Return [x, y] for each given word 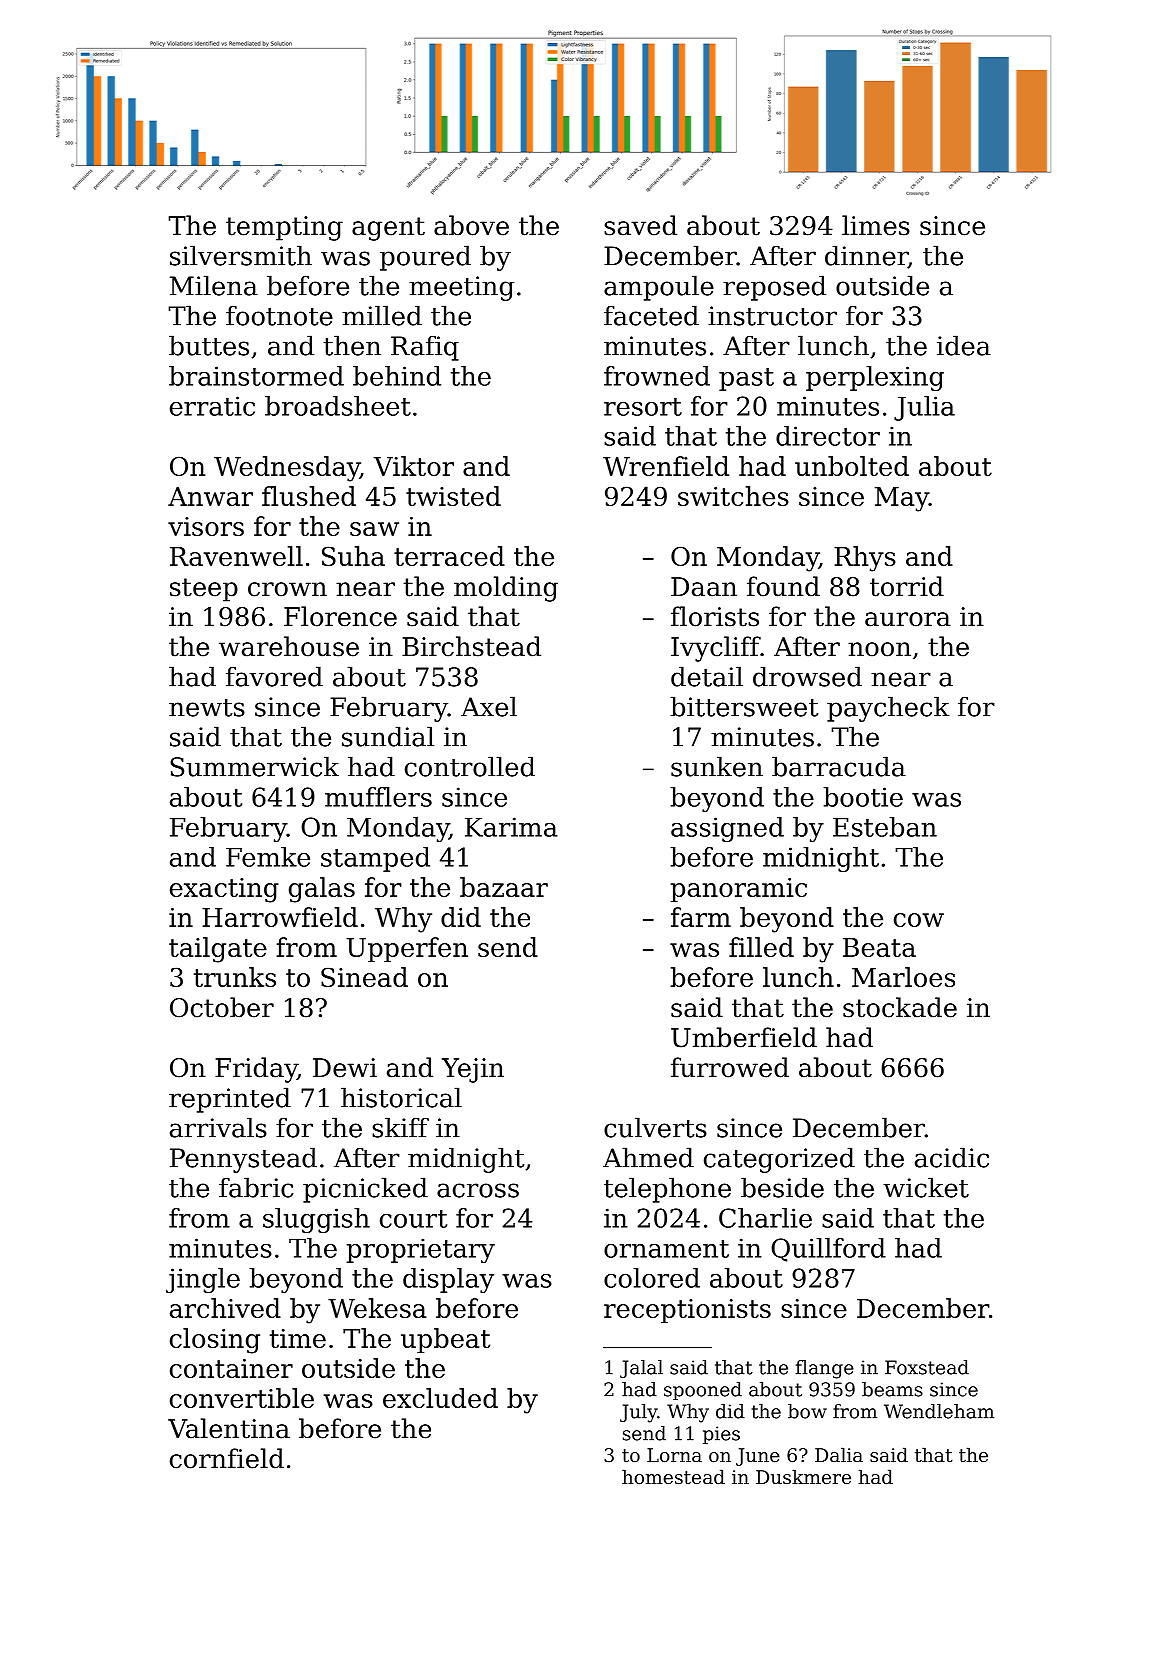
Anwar [210, 496]
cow [919, 920]
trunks [235, 977]
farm [701, 917]
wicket [926, 1187]
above [471, 225]
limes [876, 225]
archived [225, 1308]
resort [643, 407]
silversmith [241, 255]
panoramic [738, 890]
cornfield [227, 1458]
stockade [900, 1007]
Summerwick [254, 766]
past [746, 379]
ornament [666, 1249]
